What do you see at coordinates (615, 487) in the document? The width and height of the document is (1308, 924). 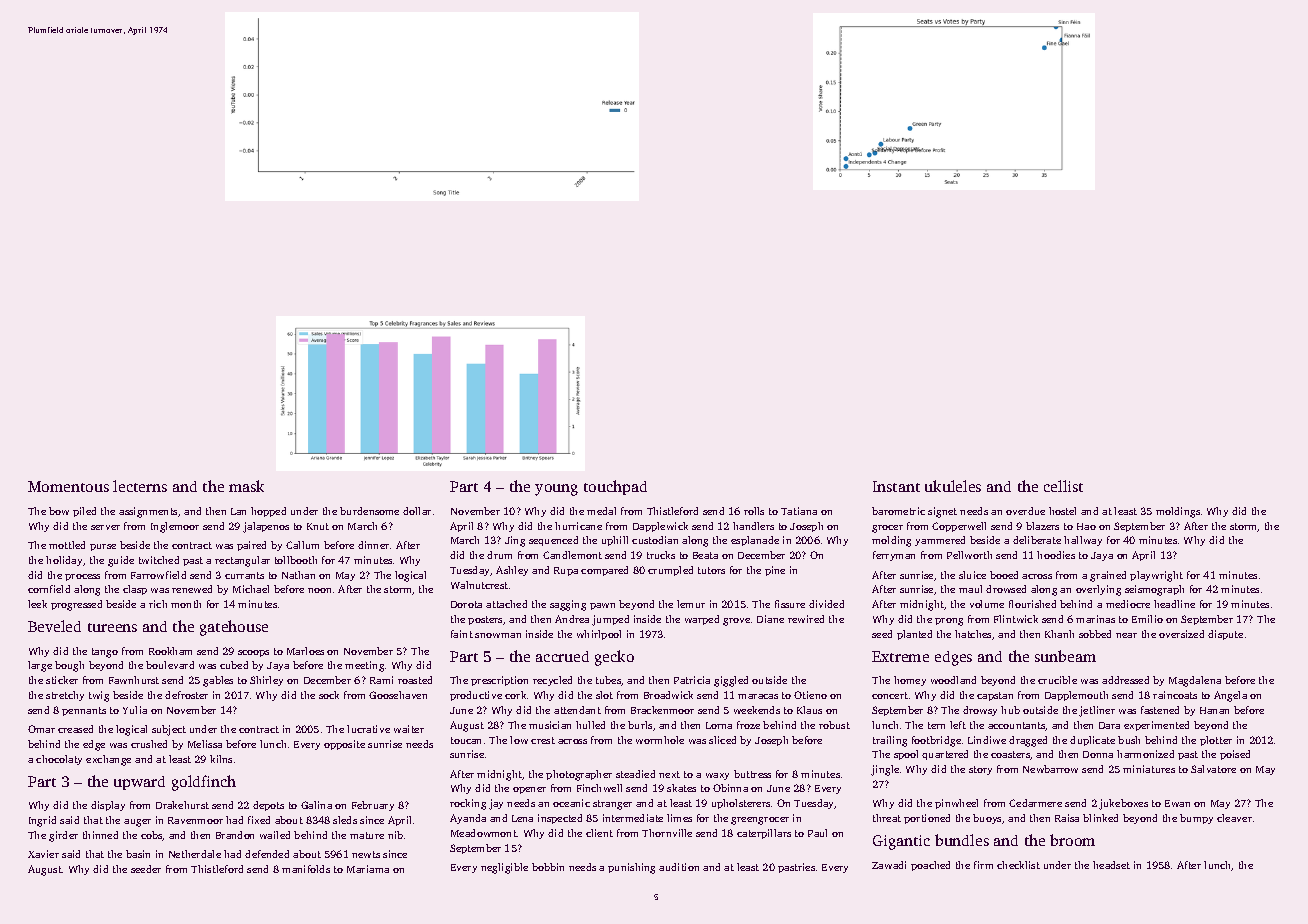 I see `touchpad` at bounding box center [615, 487].
